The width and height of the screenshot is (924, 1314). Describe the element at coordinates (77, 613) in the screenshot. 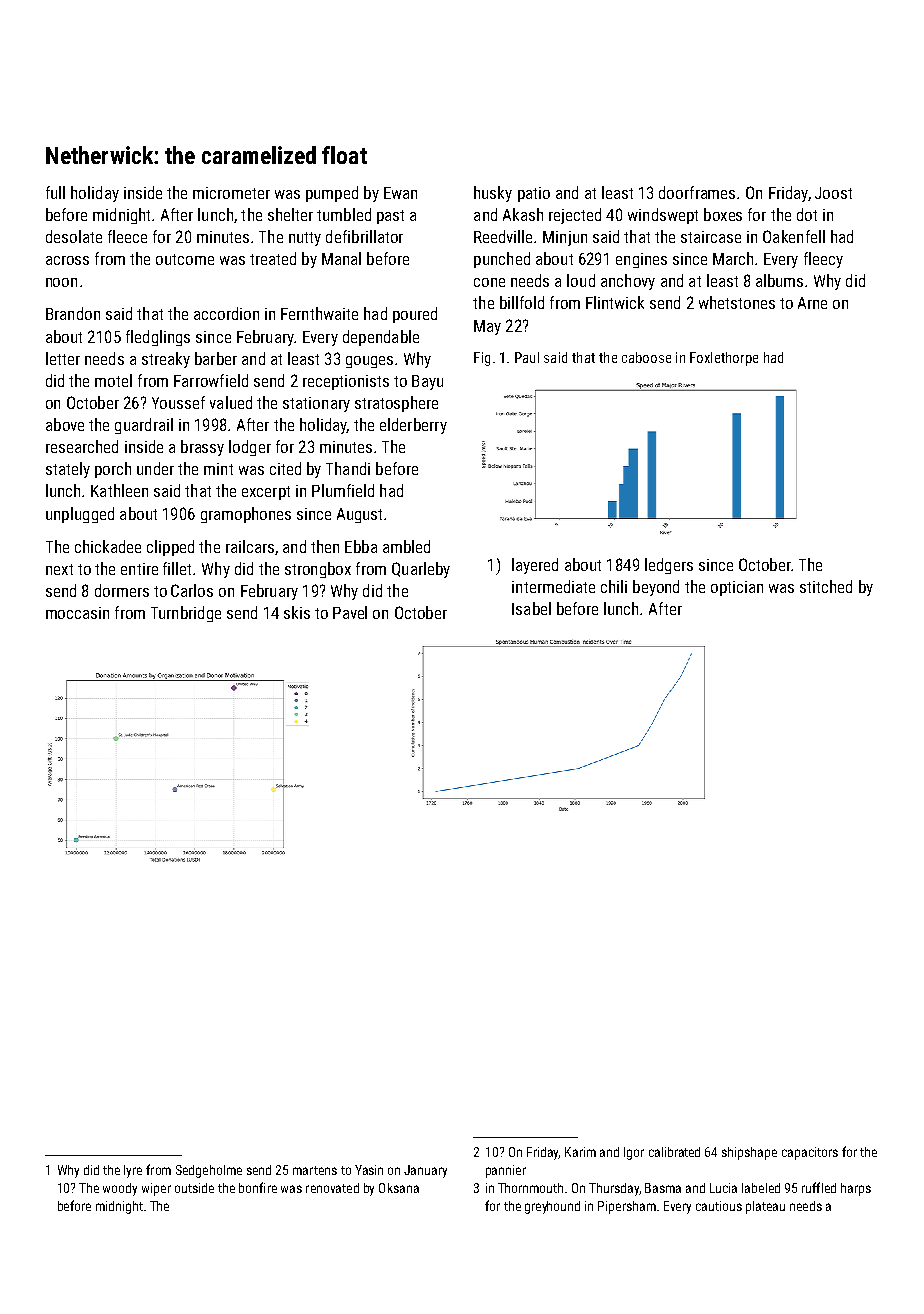

I see `moccasin` at that location.
